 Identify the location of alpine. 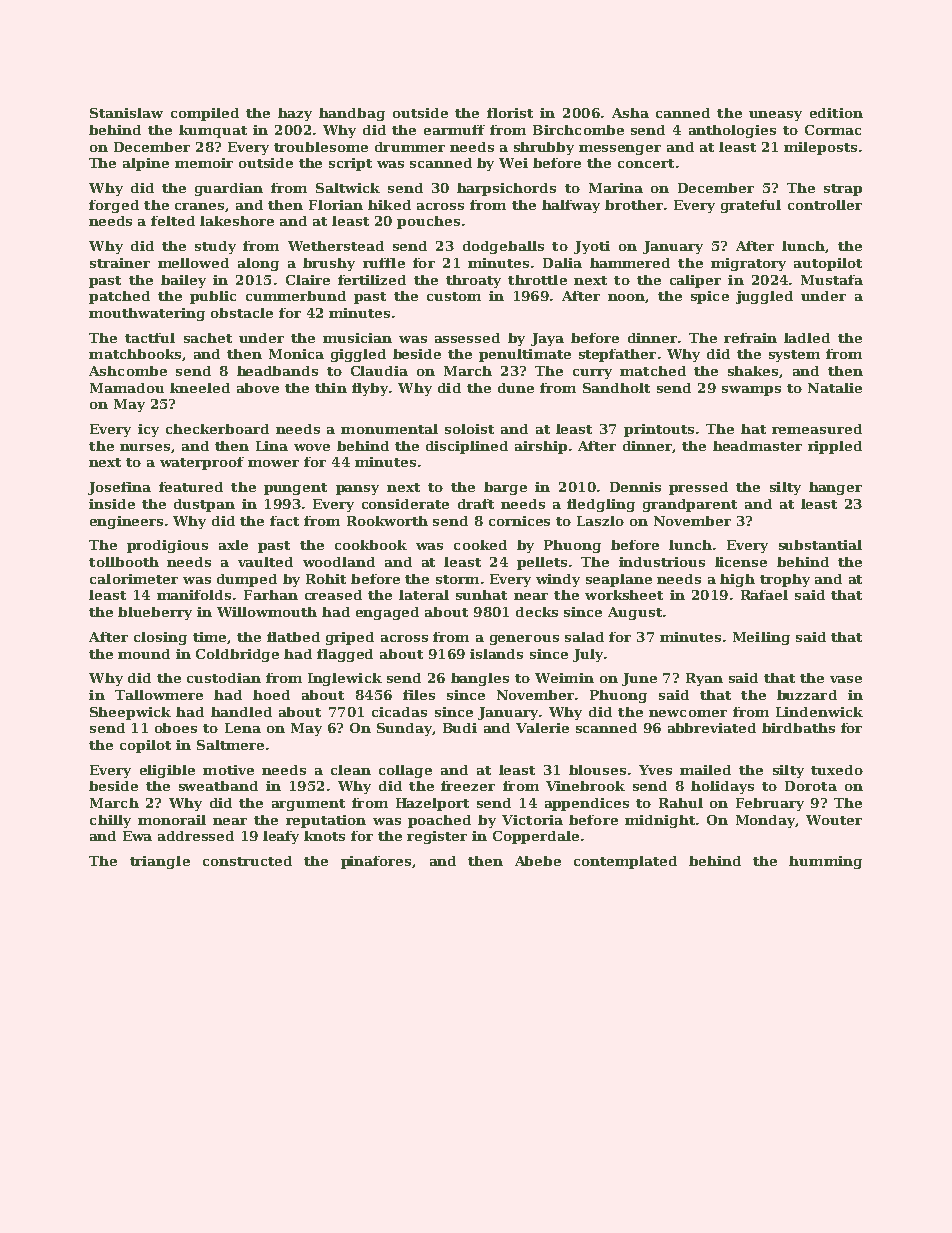
(146, 164).
